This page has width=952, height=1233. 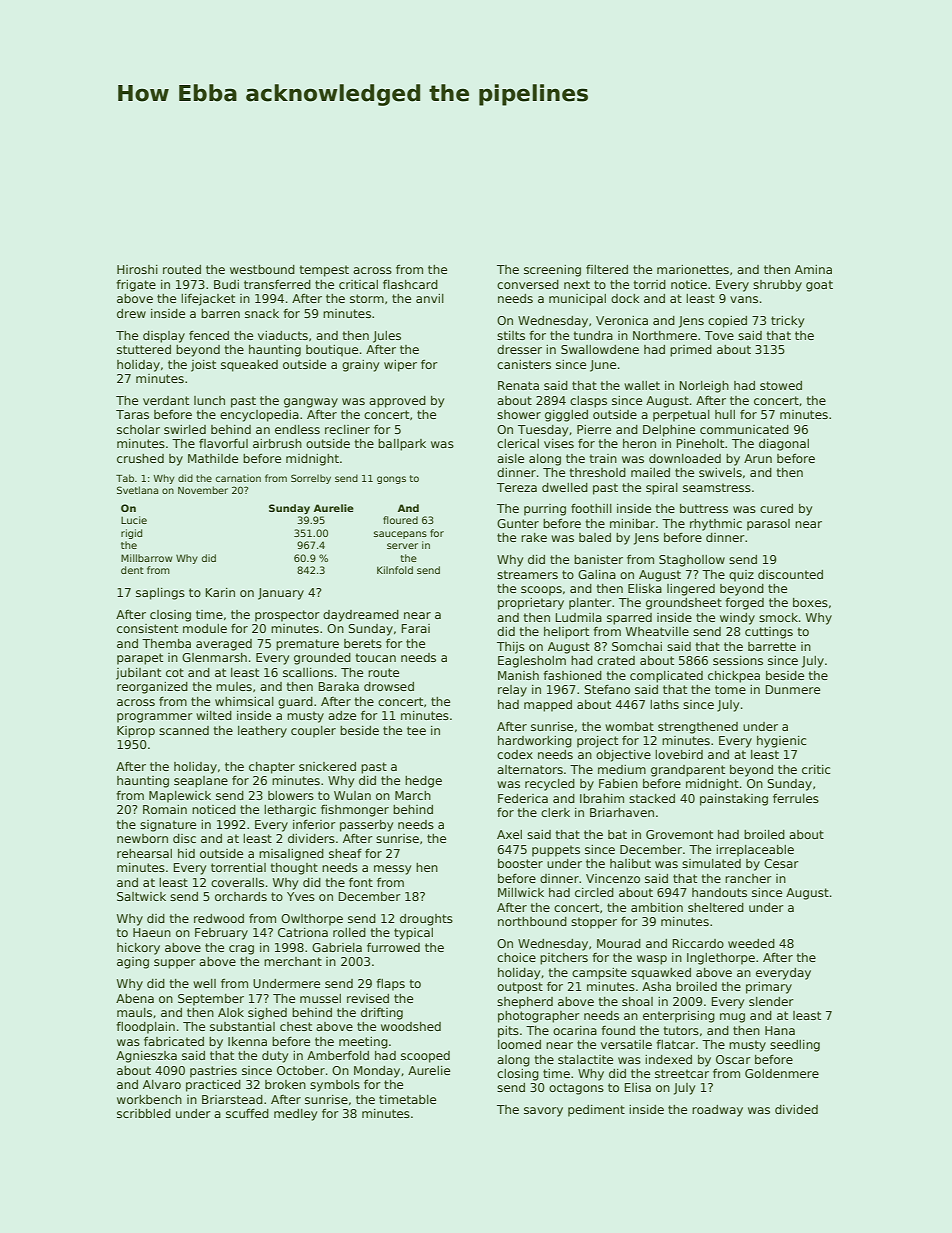 I want to click on savory, so click(x=543, y=1112).
